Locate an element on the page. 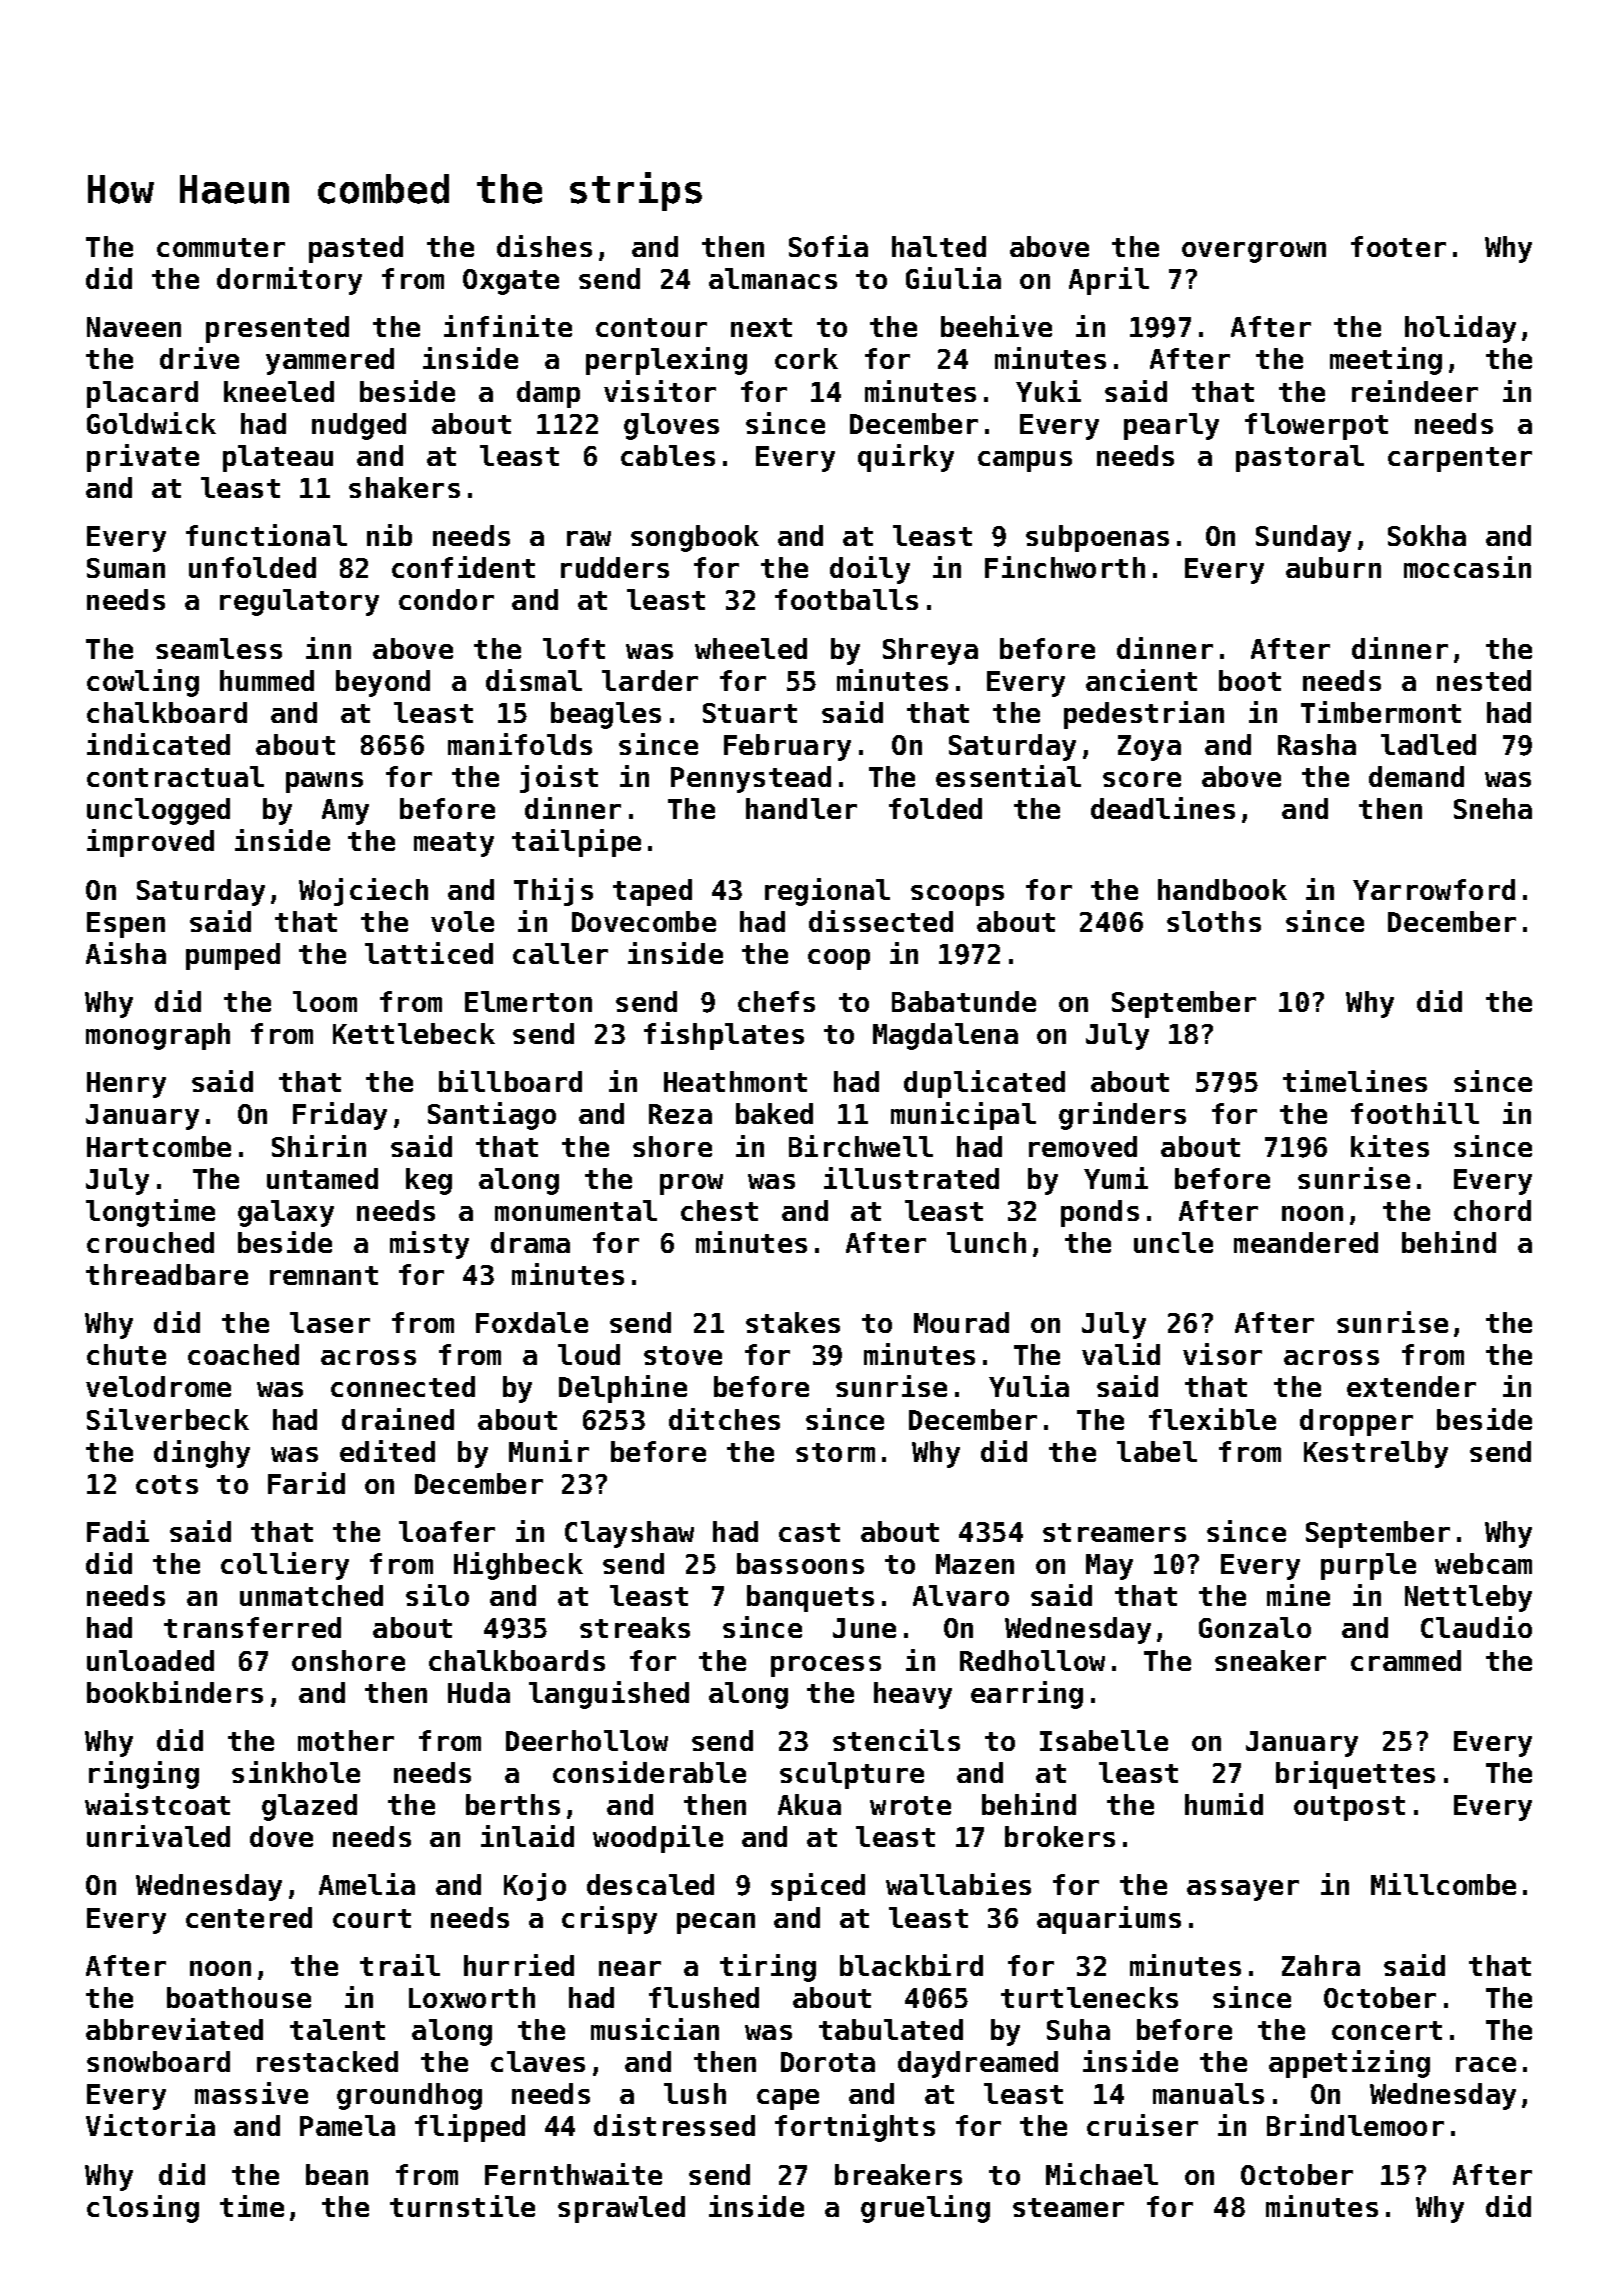 This page has height=2292, width=1620. Finchworth is located at coordinates (1065, 567).
